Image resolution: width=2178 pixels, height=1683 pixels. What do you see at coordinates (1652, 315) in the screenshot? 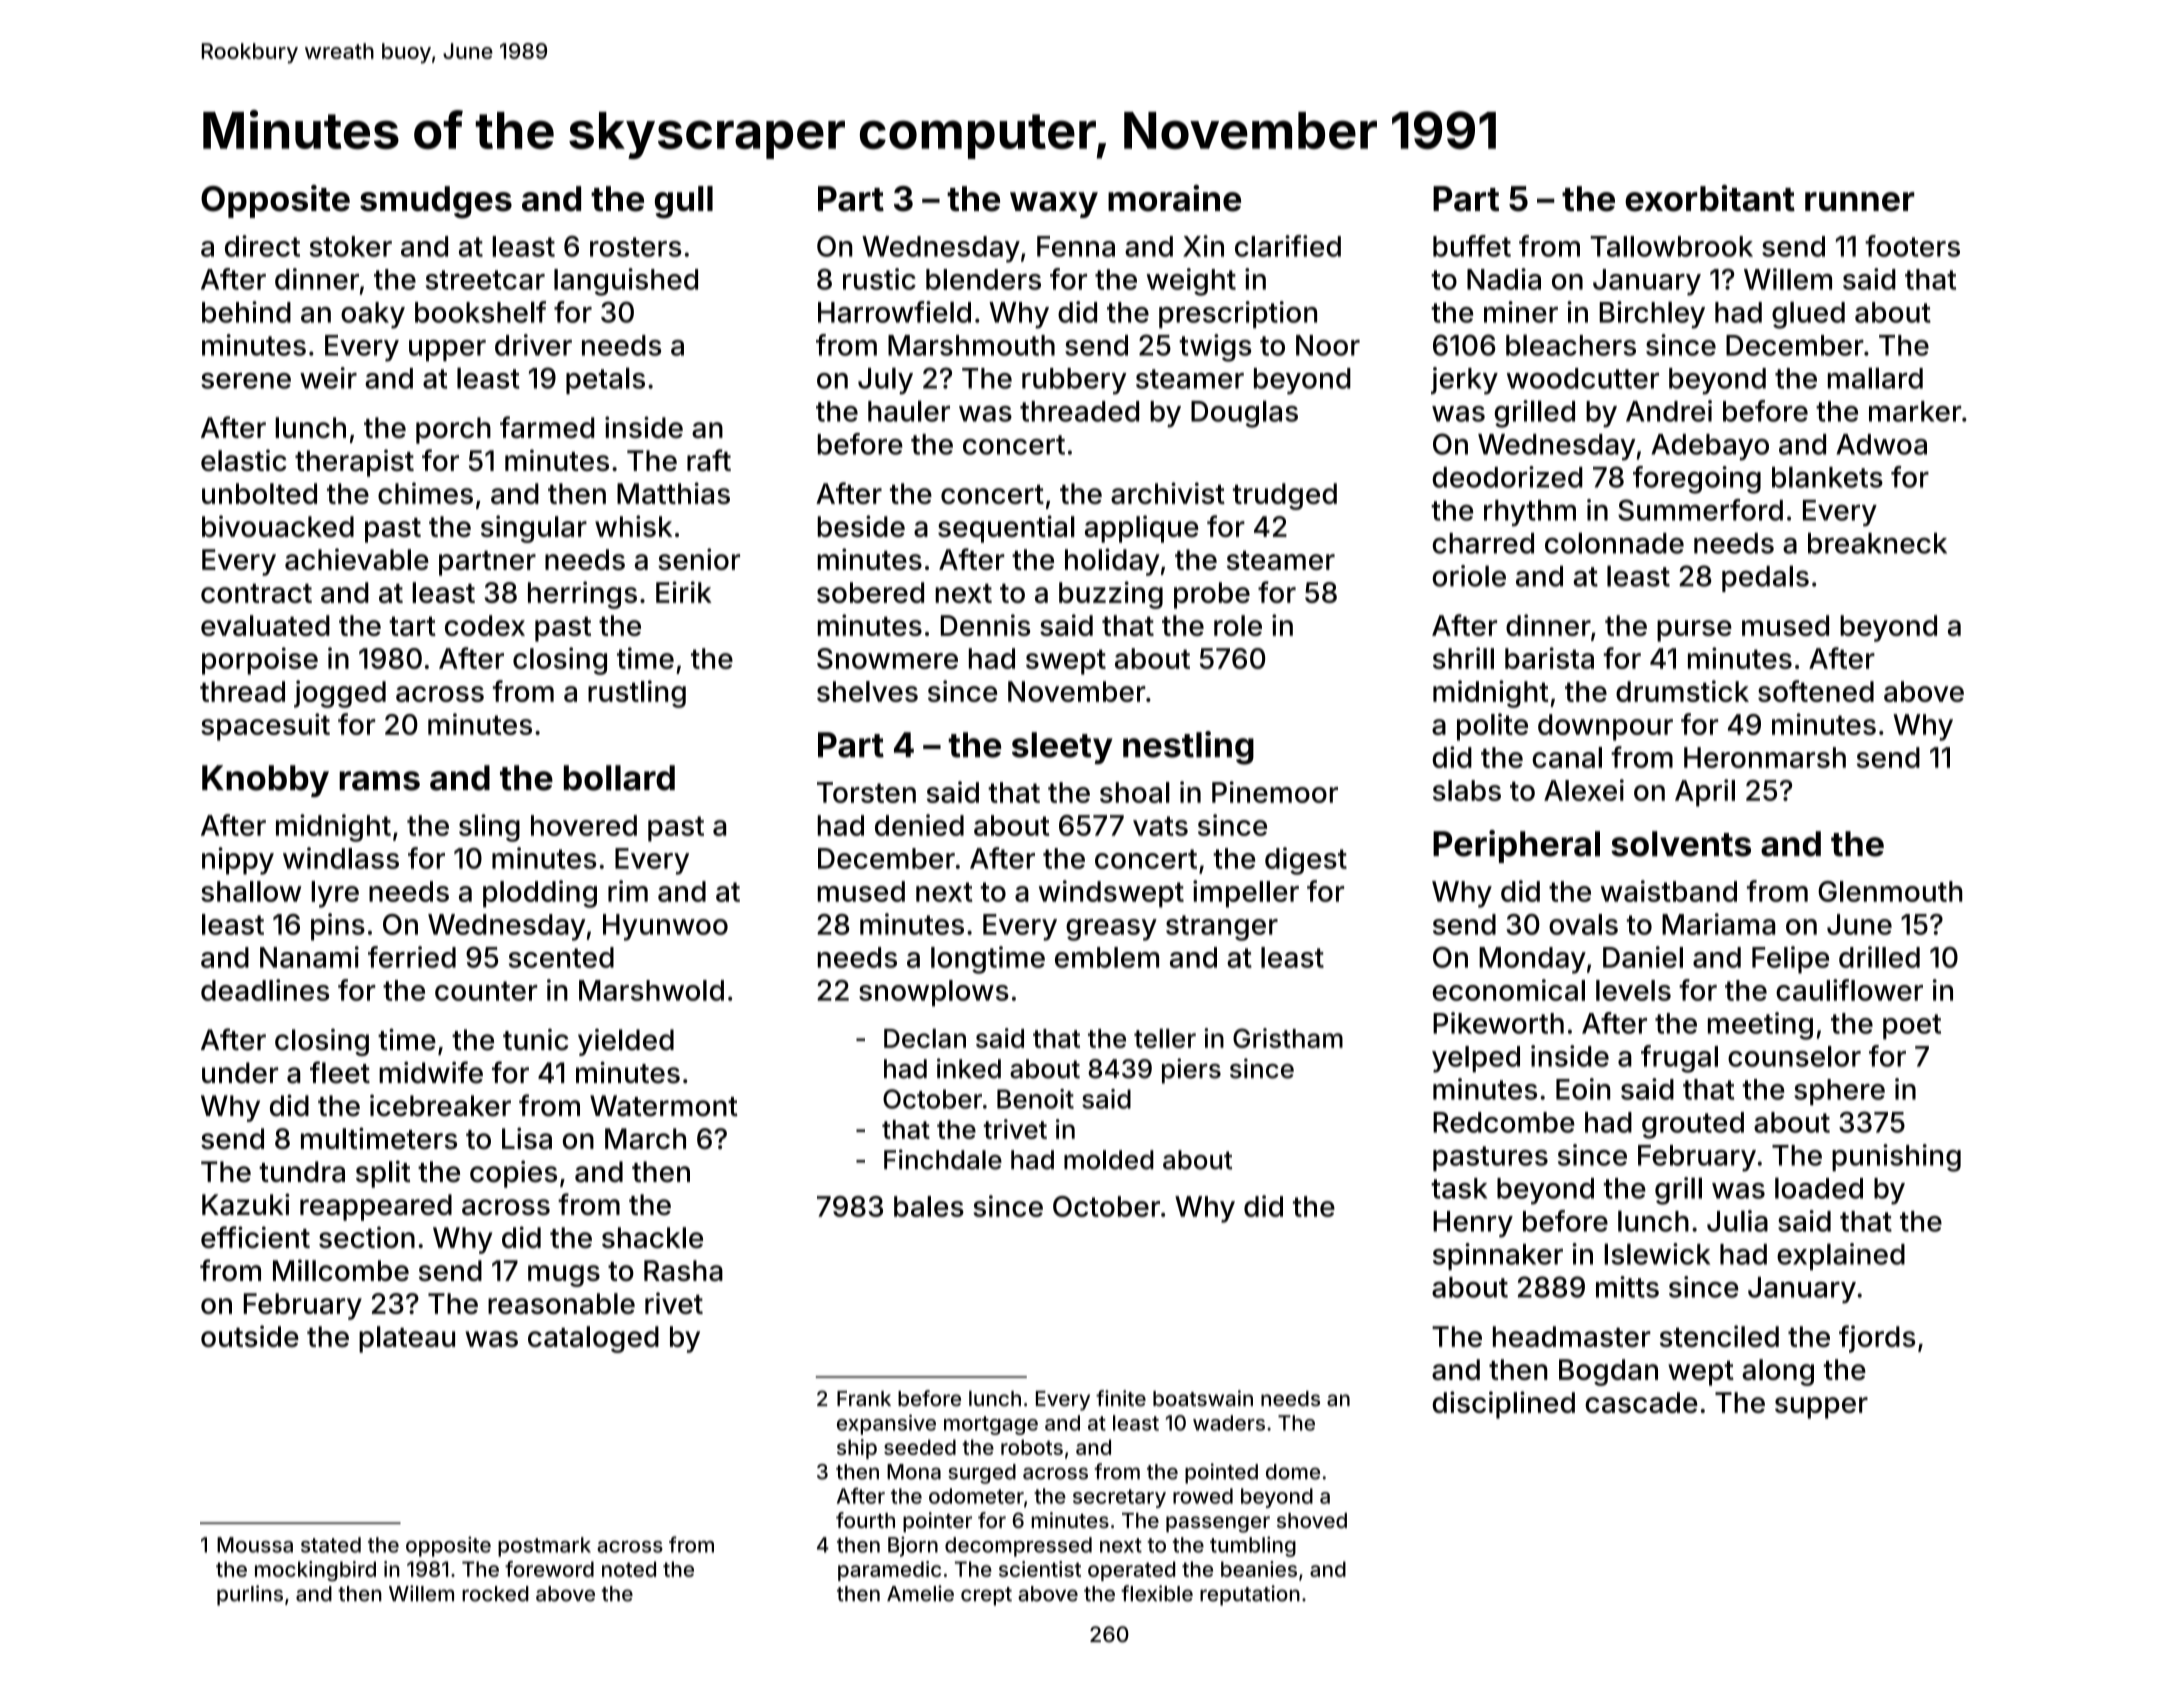
I see `Birchley` at bounding box center [1652, 315].
